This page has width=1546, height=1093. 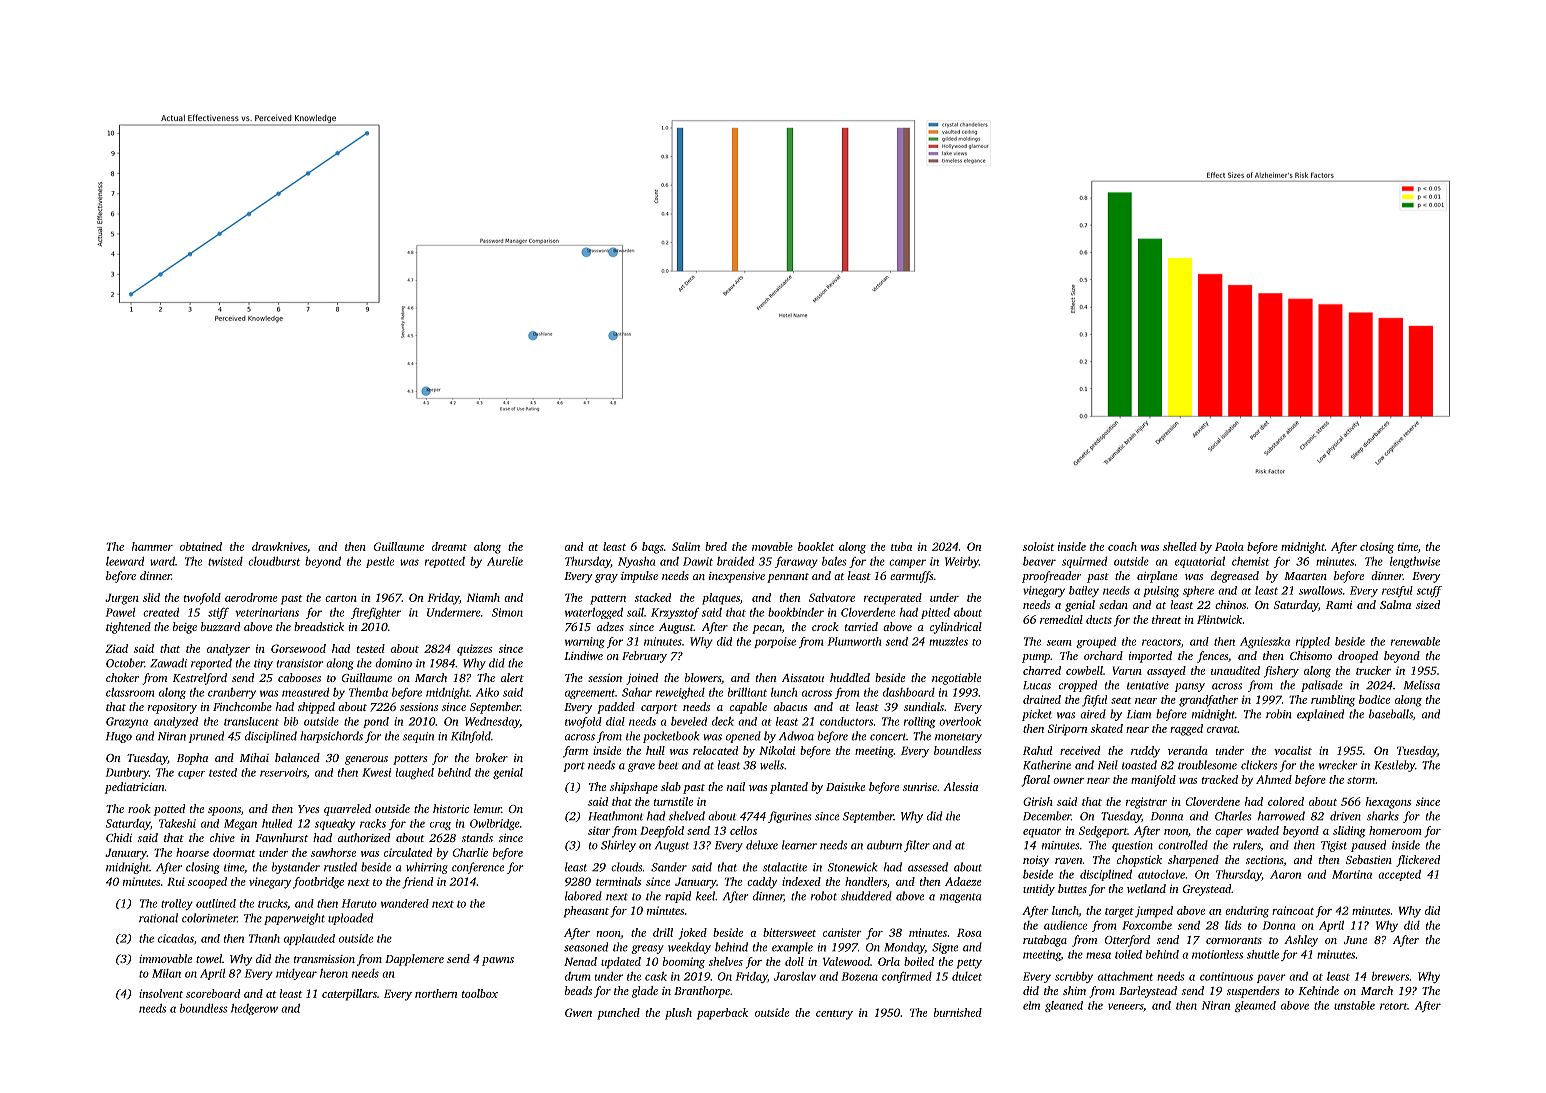 What do you see at coordinates (1301, 941) in the page?
I see `Ashley` at bounding box center [1301, 941].
